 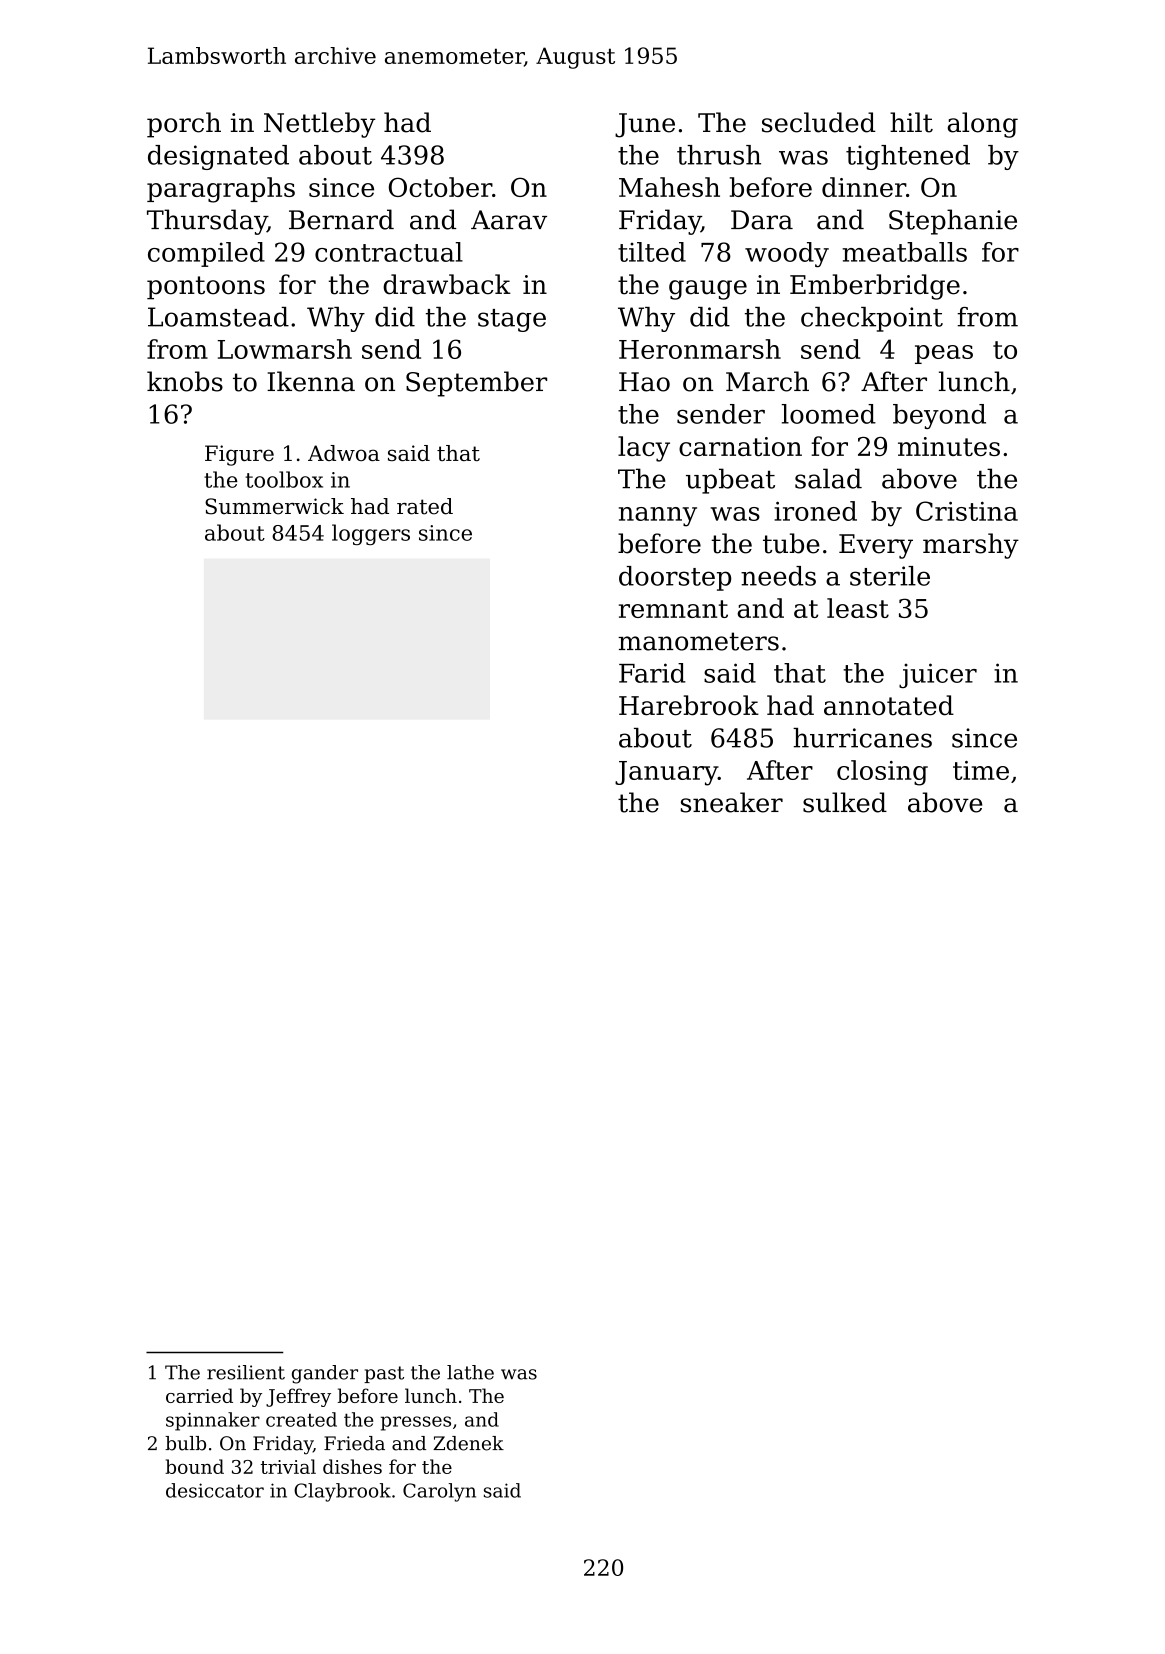 What do you see at coordinates (319, 125) in the screenshot?
I see `Nettleby` at bounding box center [319, 125].
